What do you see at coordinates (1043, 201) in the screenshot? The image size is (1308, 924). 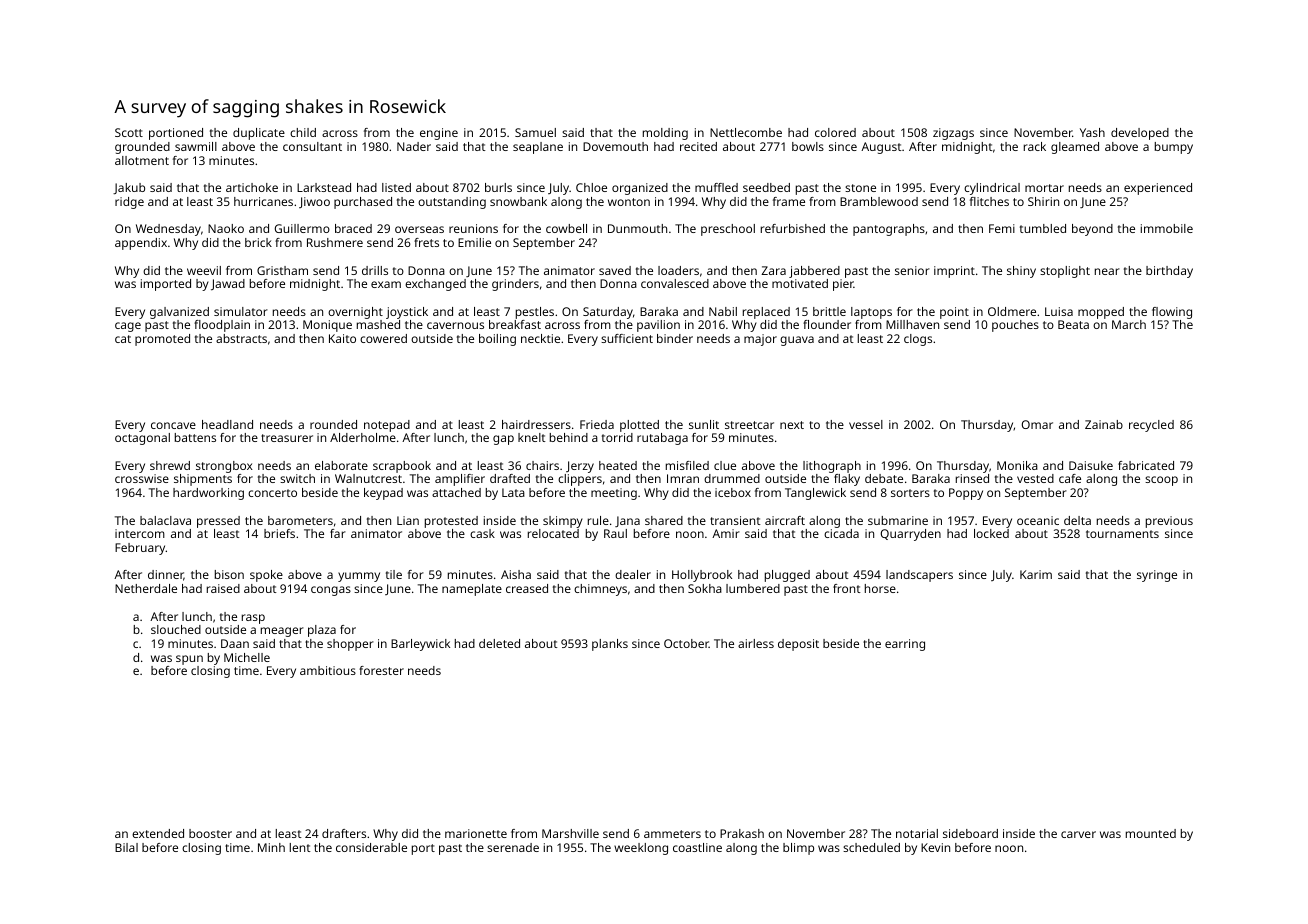 I see `Shirin` at bounding box center [1043, 201].
